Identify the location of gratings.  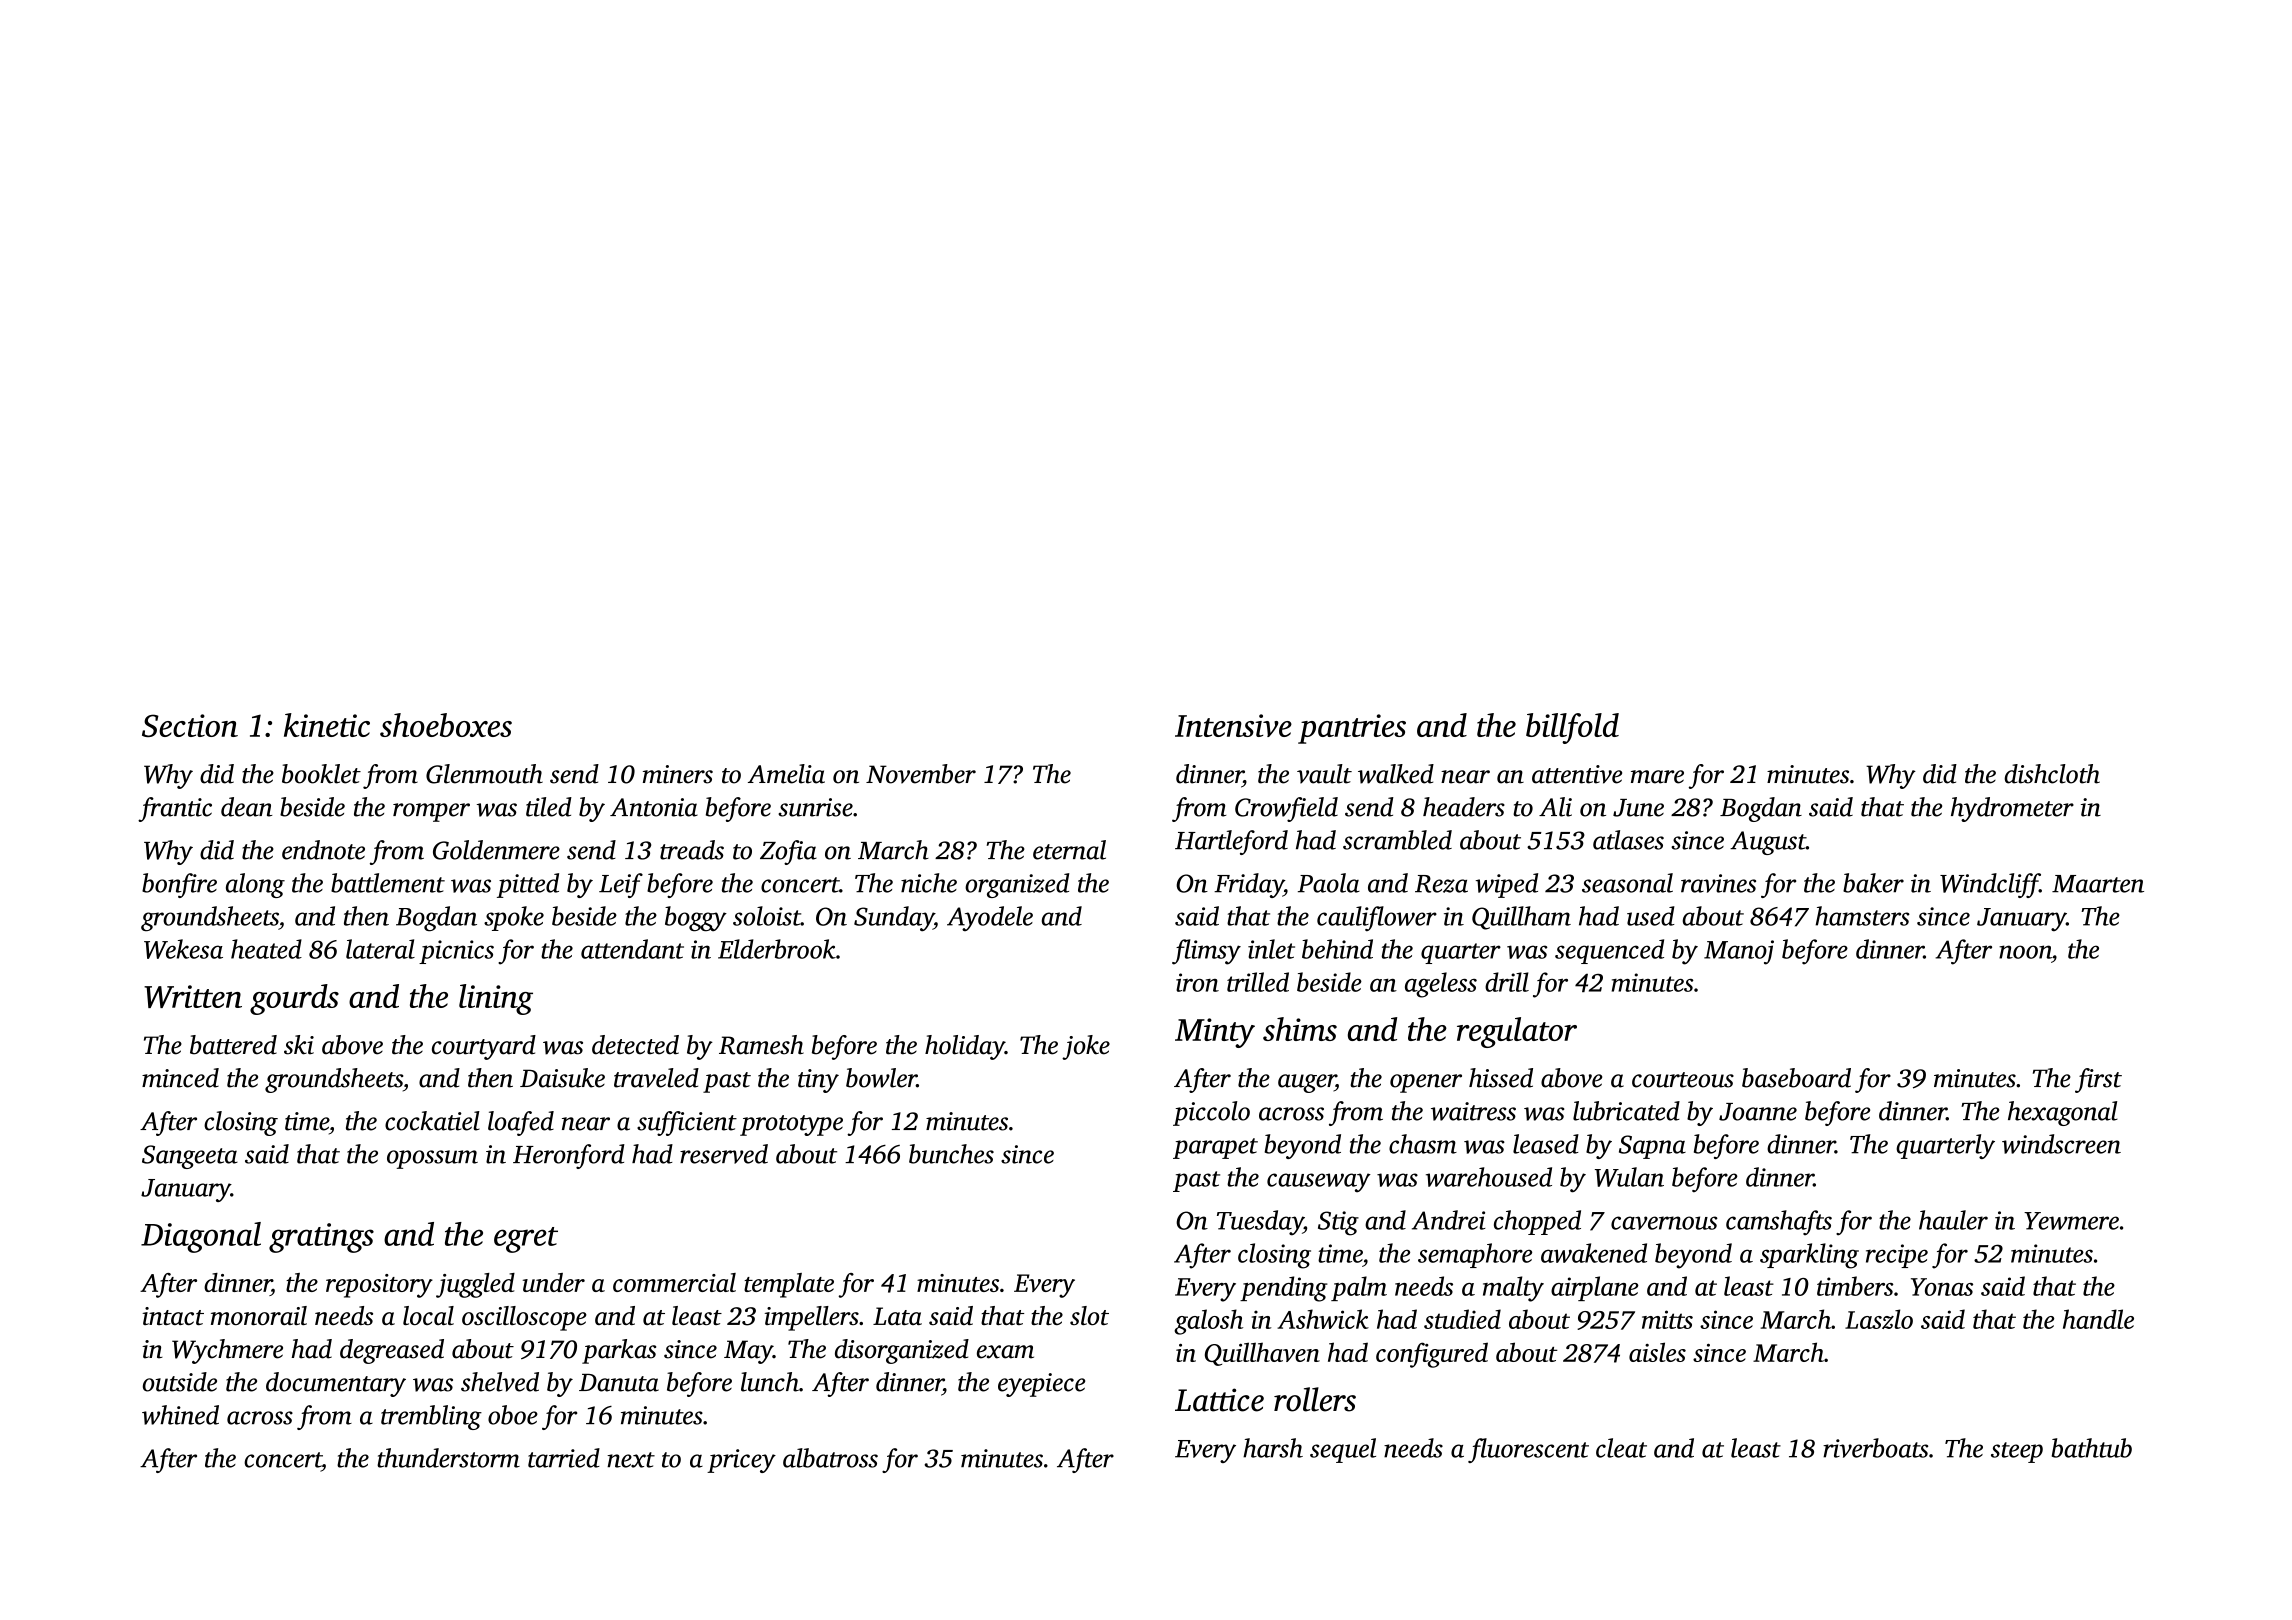
(321, 1238).
